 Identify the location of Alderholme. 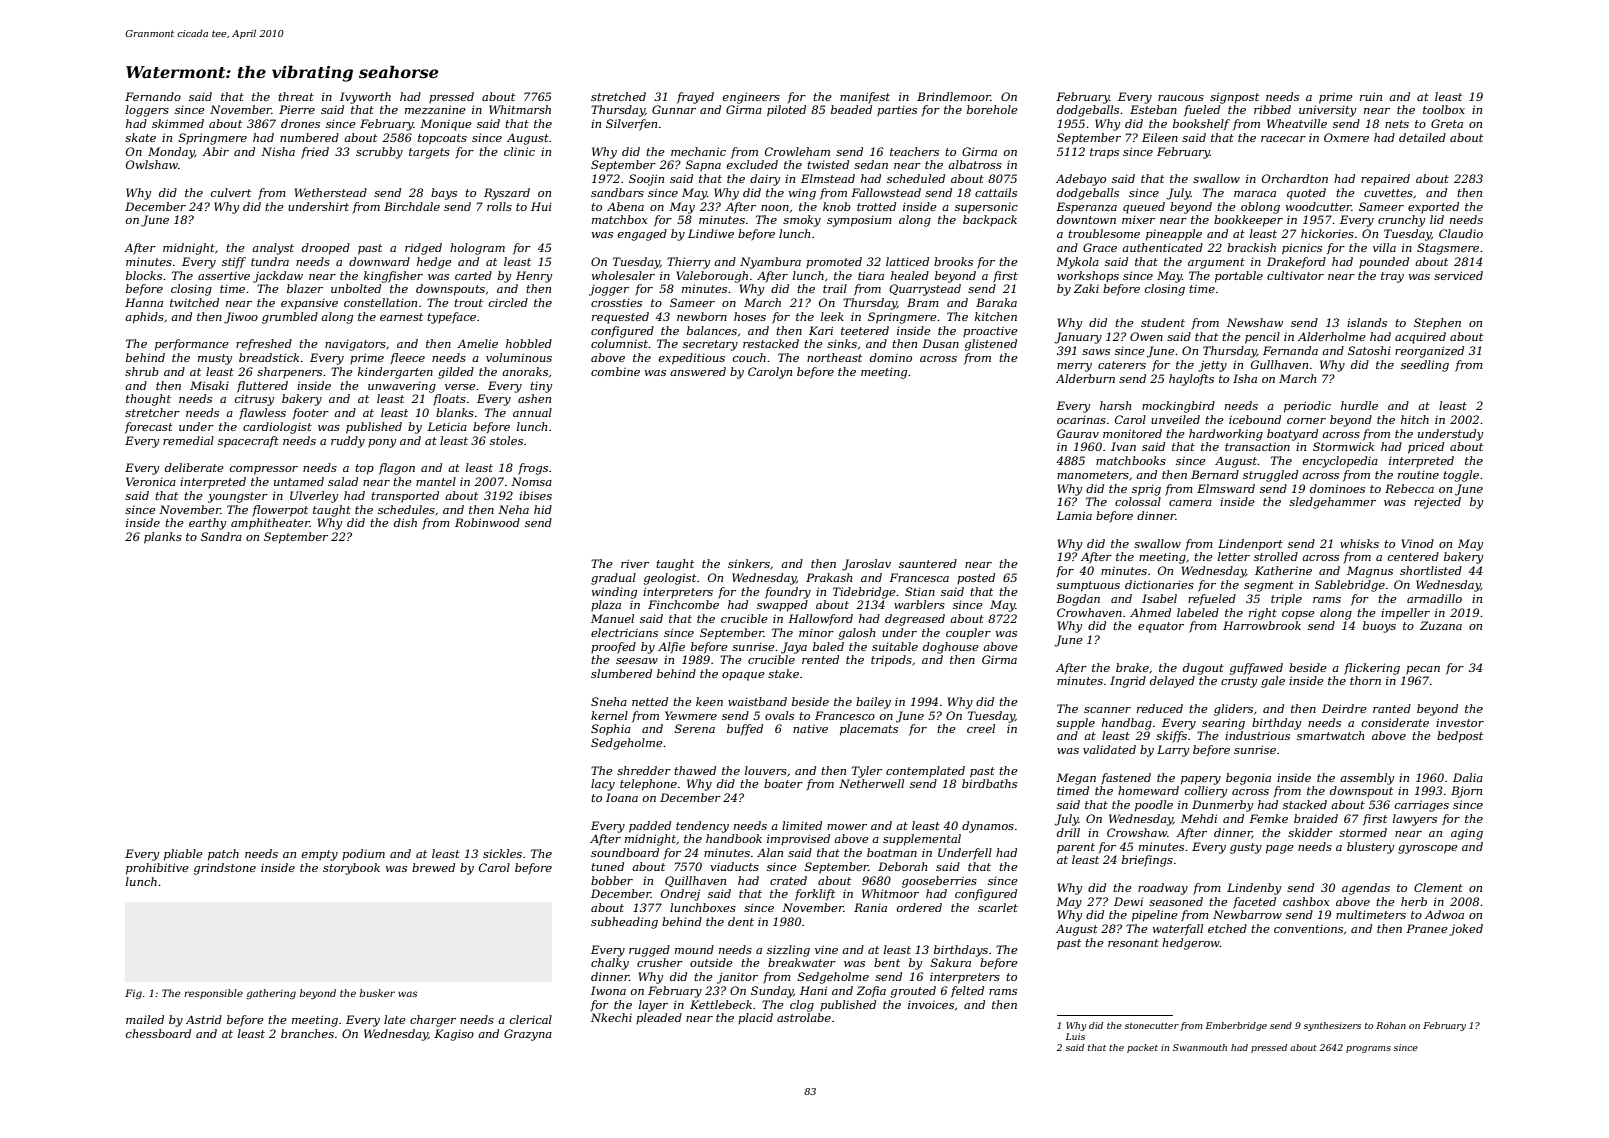
(1332, 336).
